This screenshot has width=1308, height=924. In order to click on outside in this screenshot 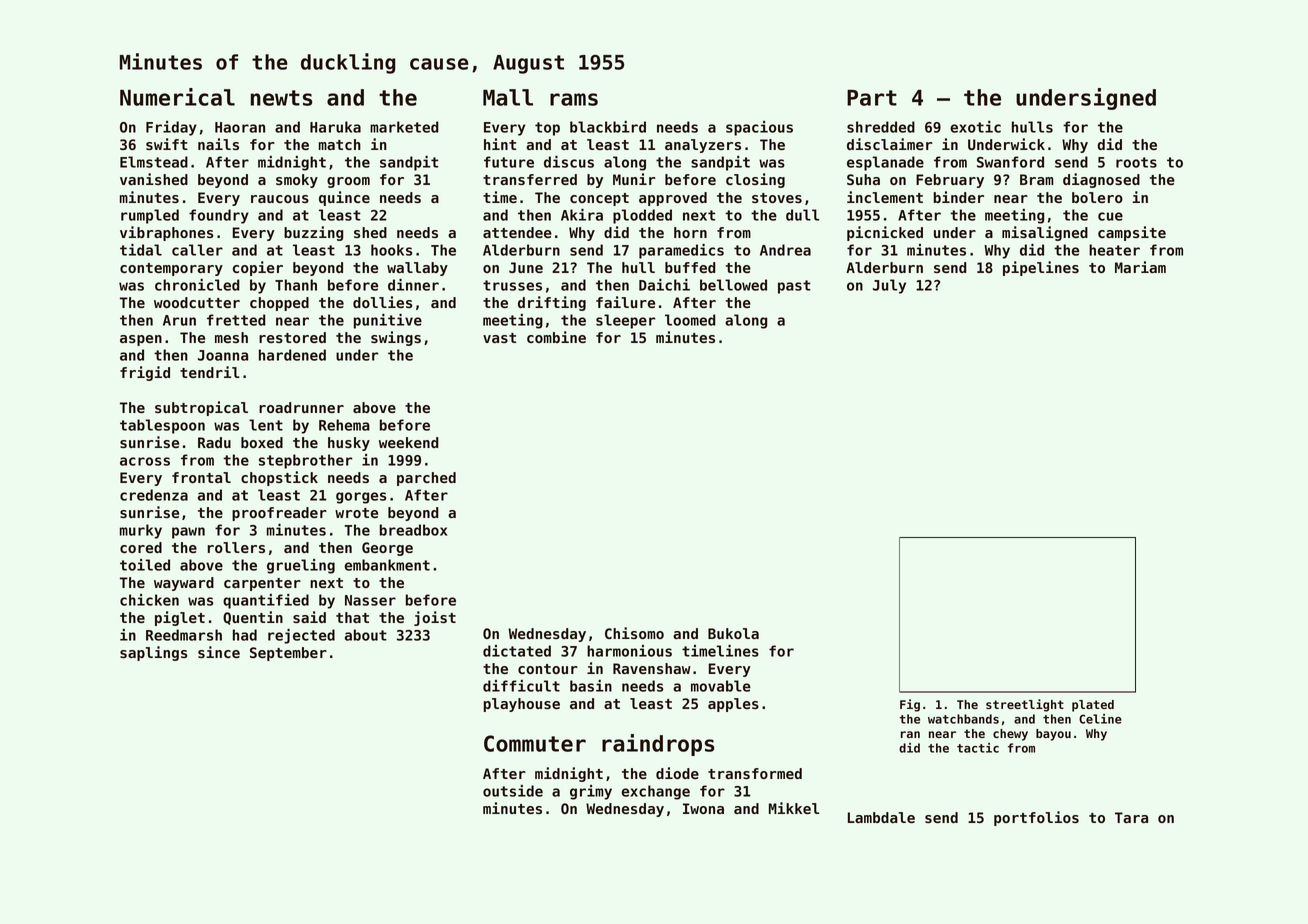, I will do `click(513, 791)`.
